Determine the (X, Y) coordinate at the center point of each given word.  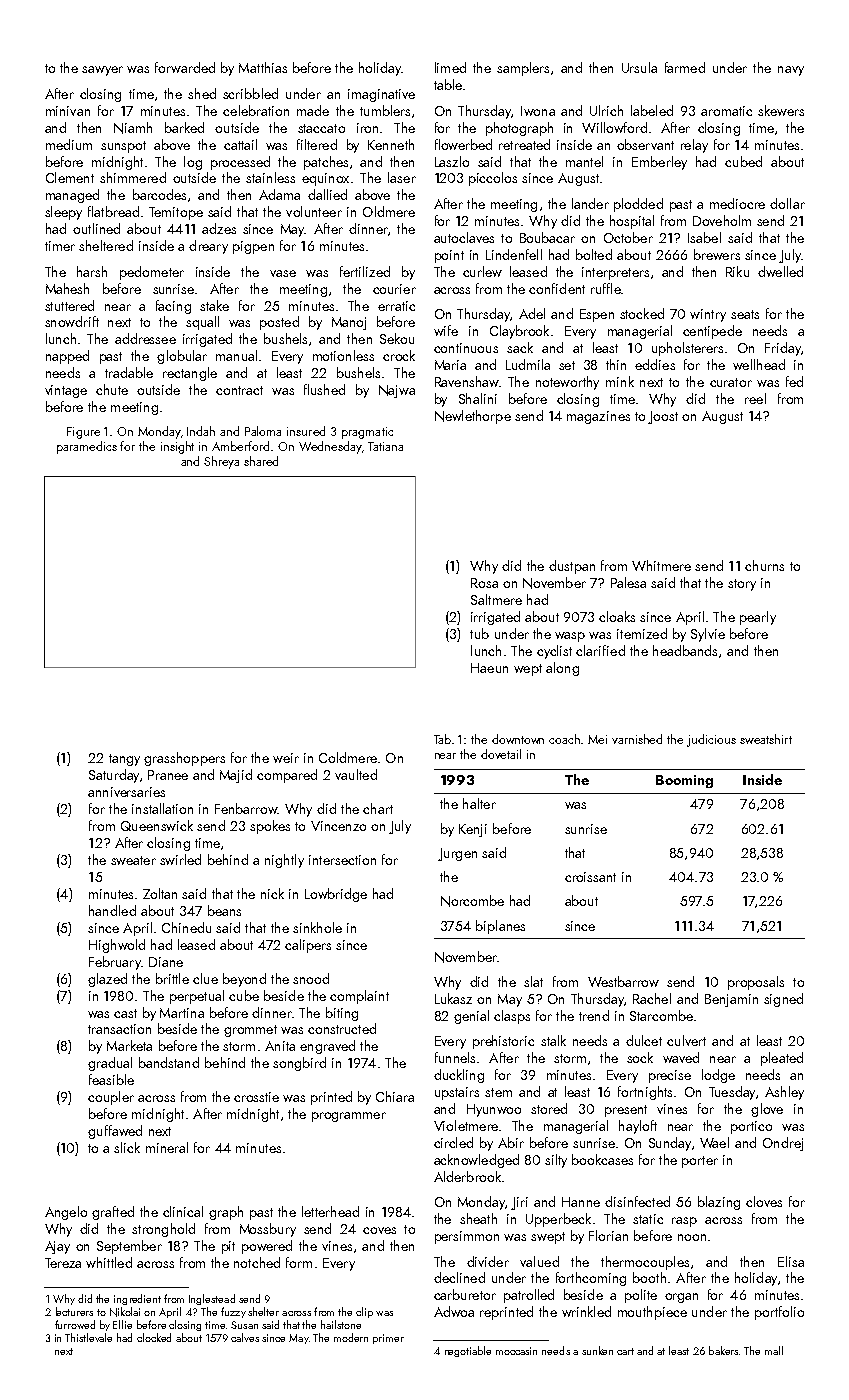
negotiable (468, 1351)
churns (764, 565)
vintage (66, 391)
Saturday (114, 776)
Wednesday (330, 447)
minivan (68, 111)
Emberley (659, 163)
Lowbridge (336, 895)
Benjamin (731, 1000)
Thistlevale (88, 1337)
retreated (524, 144)
